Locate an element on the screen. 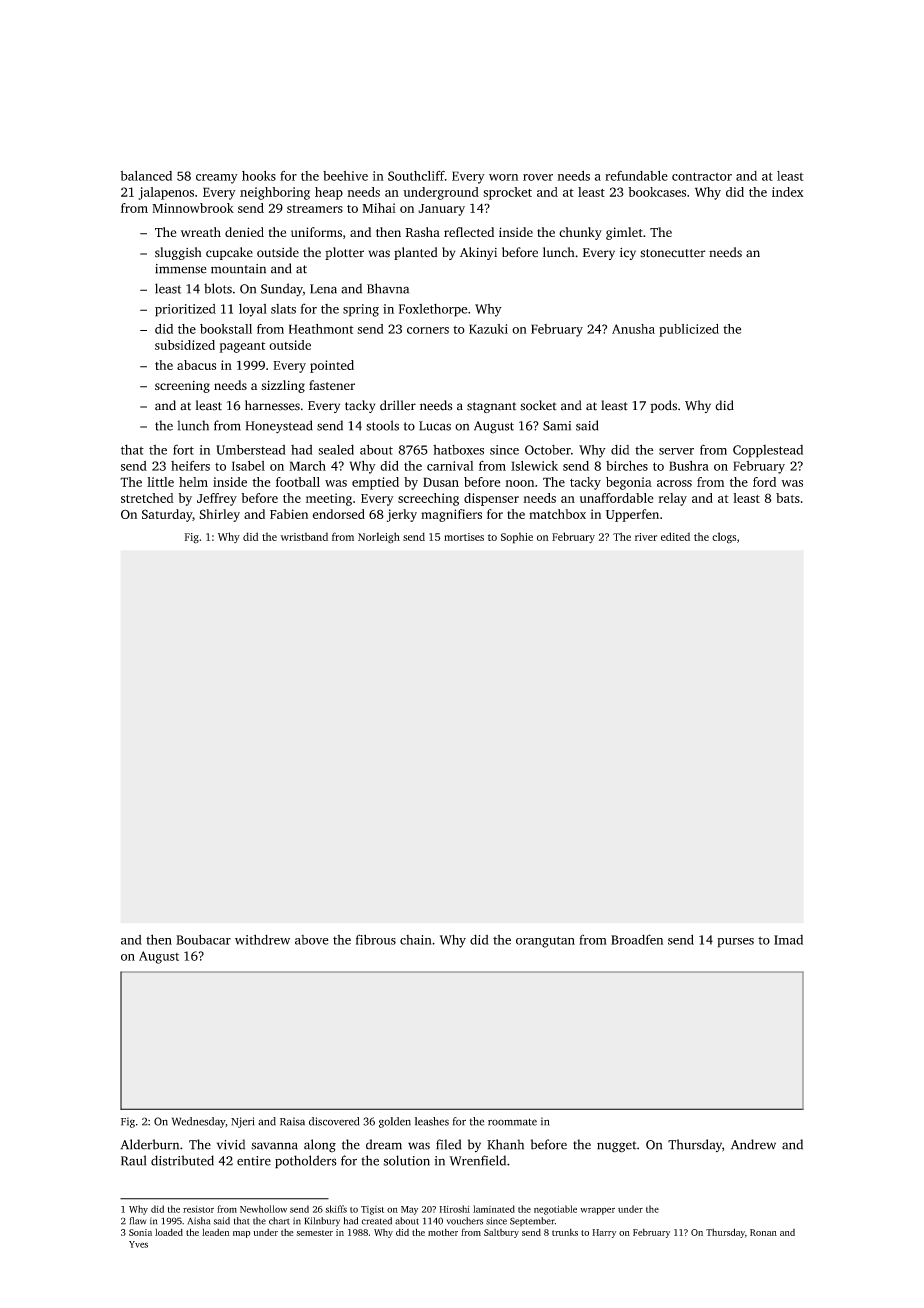 The width and height of the screenshot is (924, 1308). balanced is located at coordinates (146, 176).
